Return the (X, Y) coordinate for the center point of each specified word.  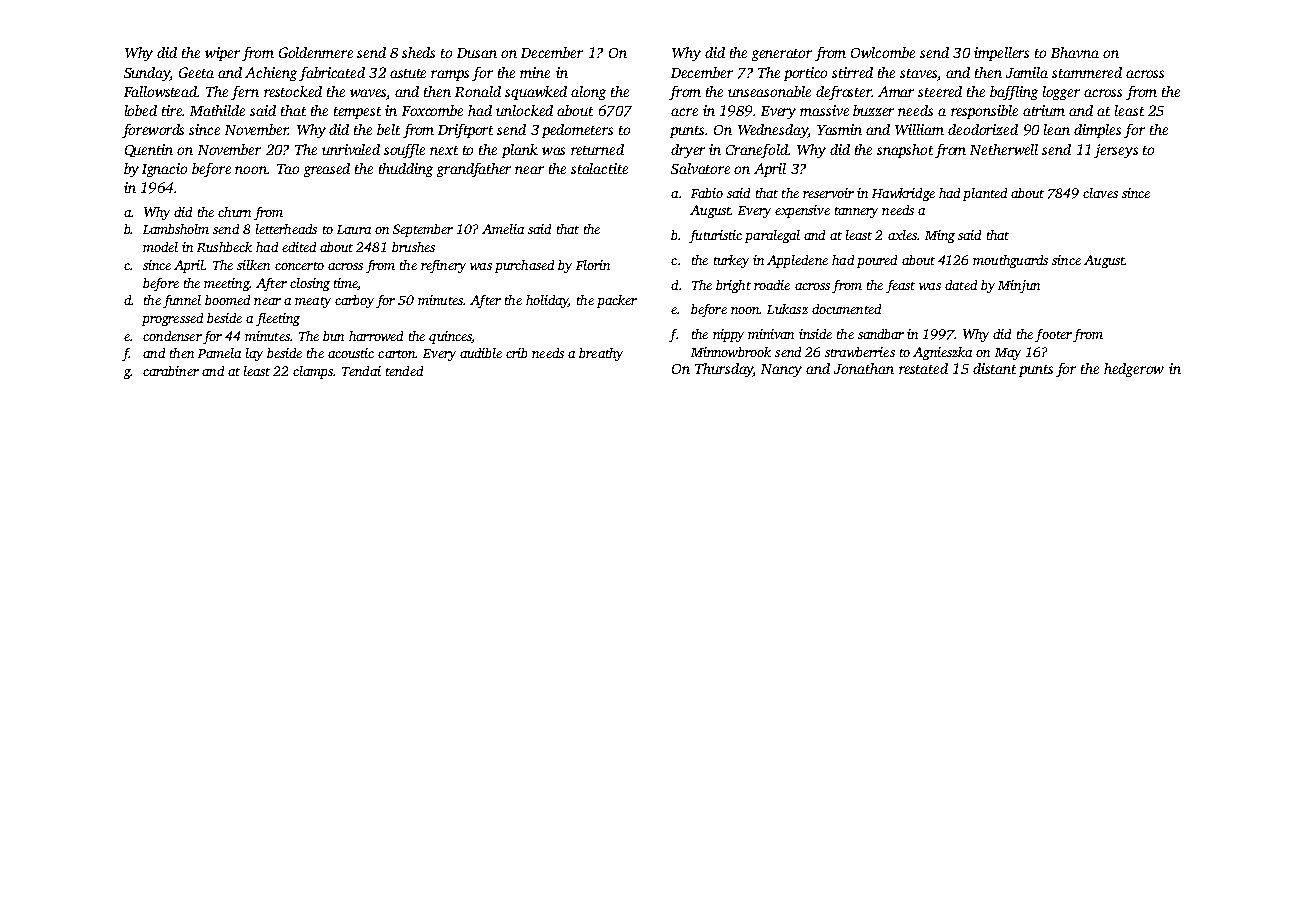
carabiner (171, 371)
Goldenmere (316, 52)
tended (404, 371)
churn (234, 212)
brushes (413, 247)
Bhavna (1075, 52)
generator (782, 55)
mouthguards (1010, 261)
